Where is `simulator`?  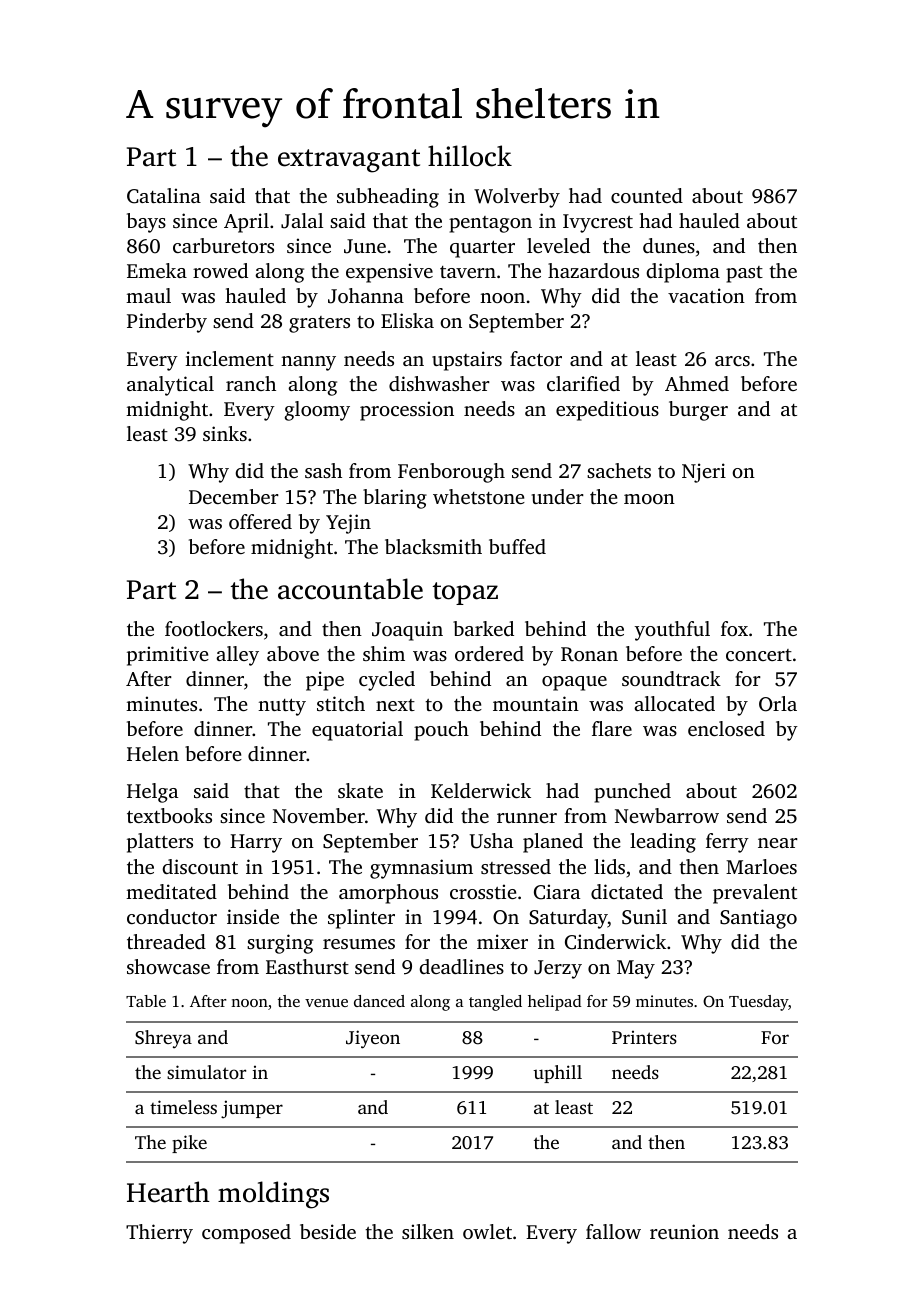 simulator is located at coordinates (206, 1072).
